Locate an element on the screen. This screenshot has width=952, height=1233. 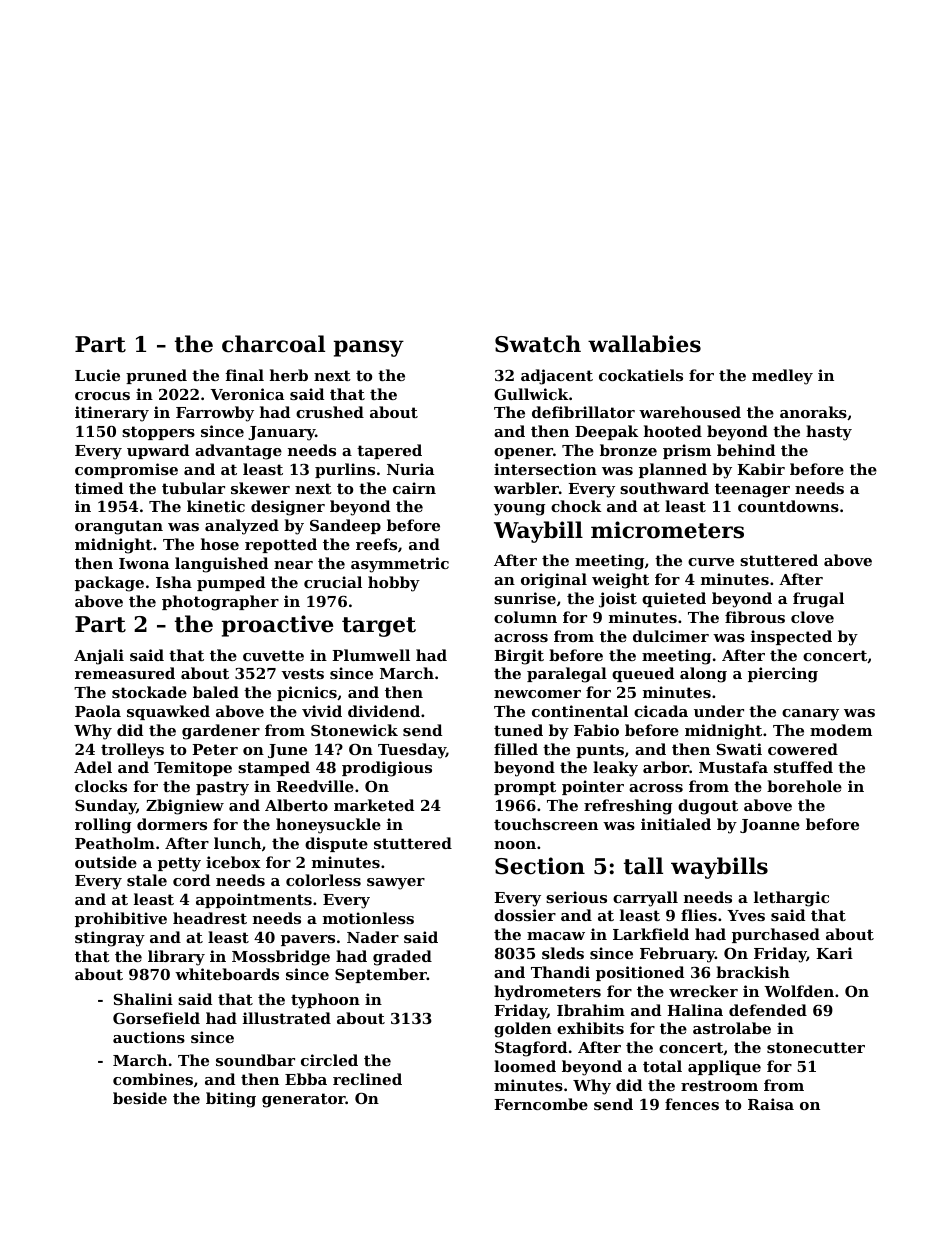
headrest is located at coordinates (210, 918).
